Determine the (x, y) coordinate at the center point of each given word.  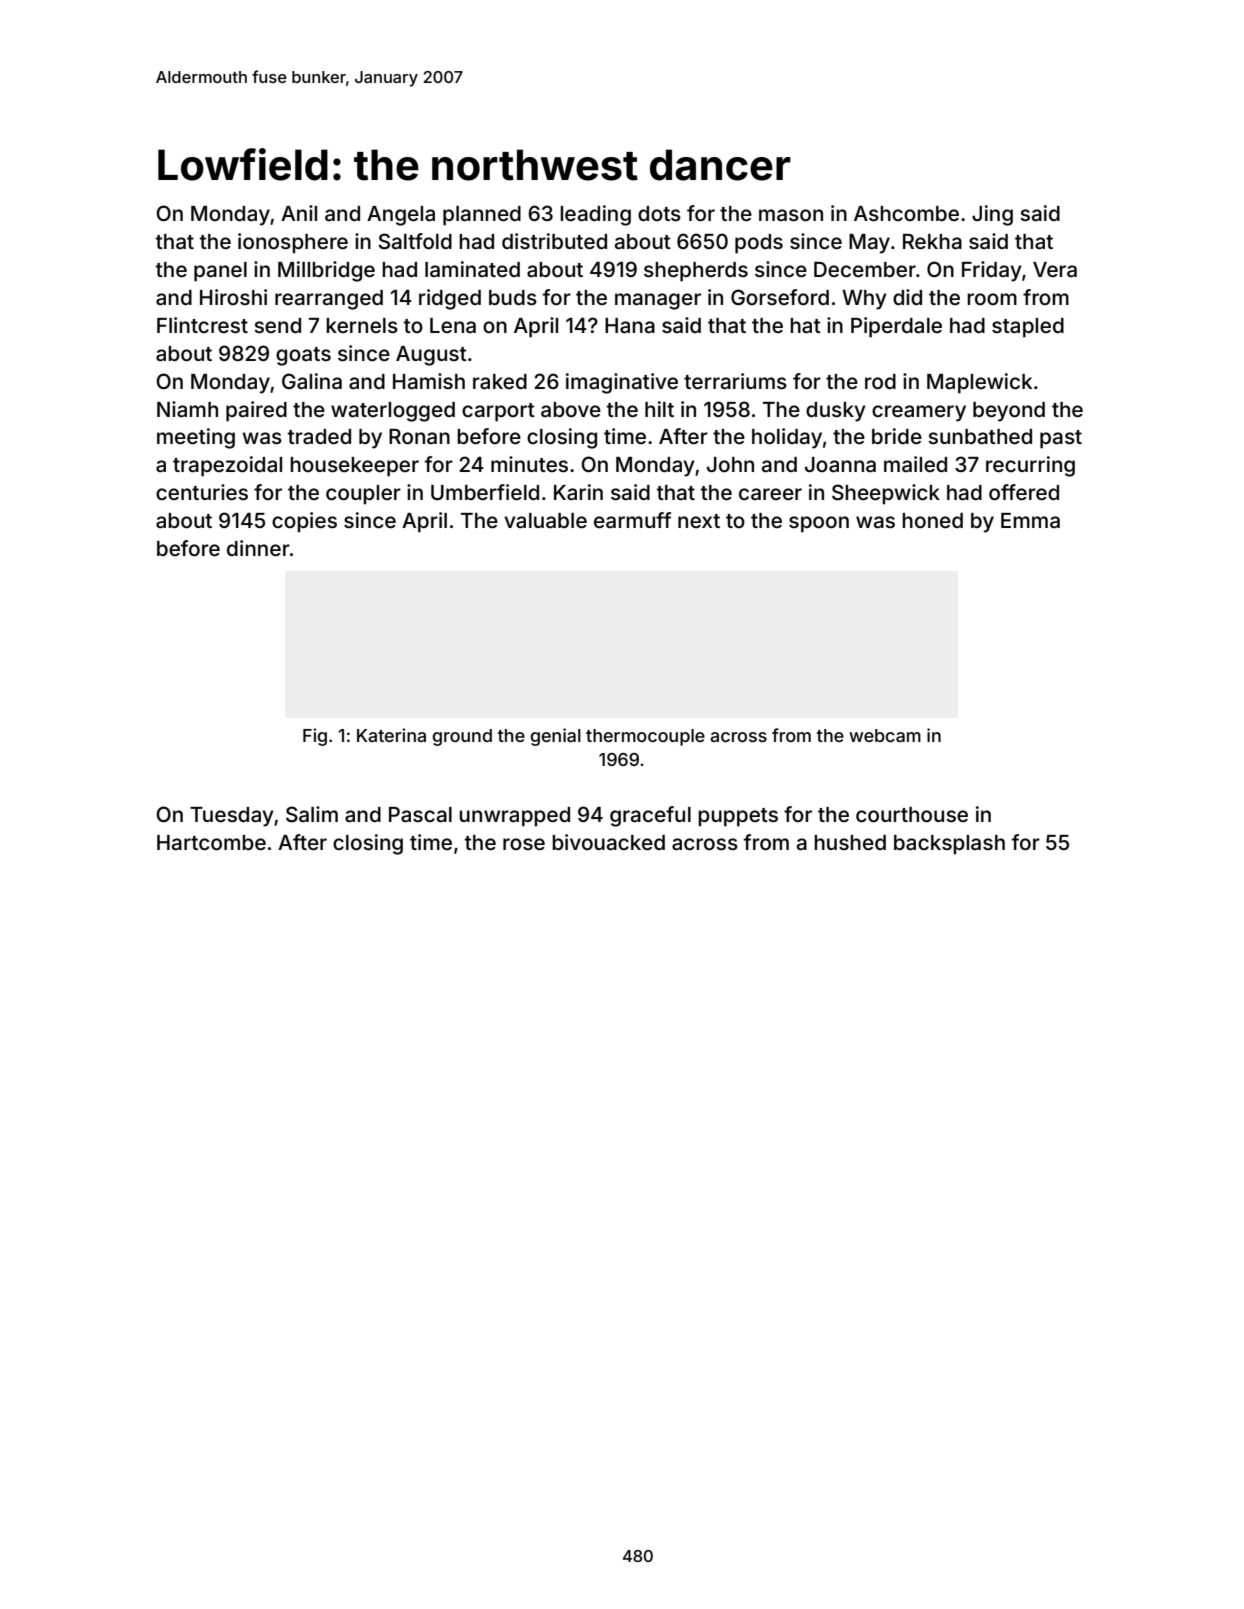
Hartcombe (211, 842)
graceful (650, 816)
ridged (450, 299)
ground (462, 737)
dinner (258, 548)
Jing (992, 215)
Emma (1030, 520)
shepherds (696, 272)
